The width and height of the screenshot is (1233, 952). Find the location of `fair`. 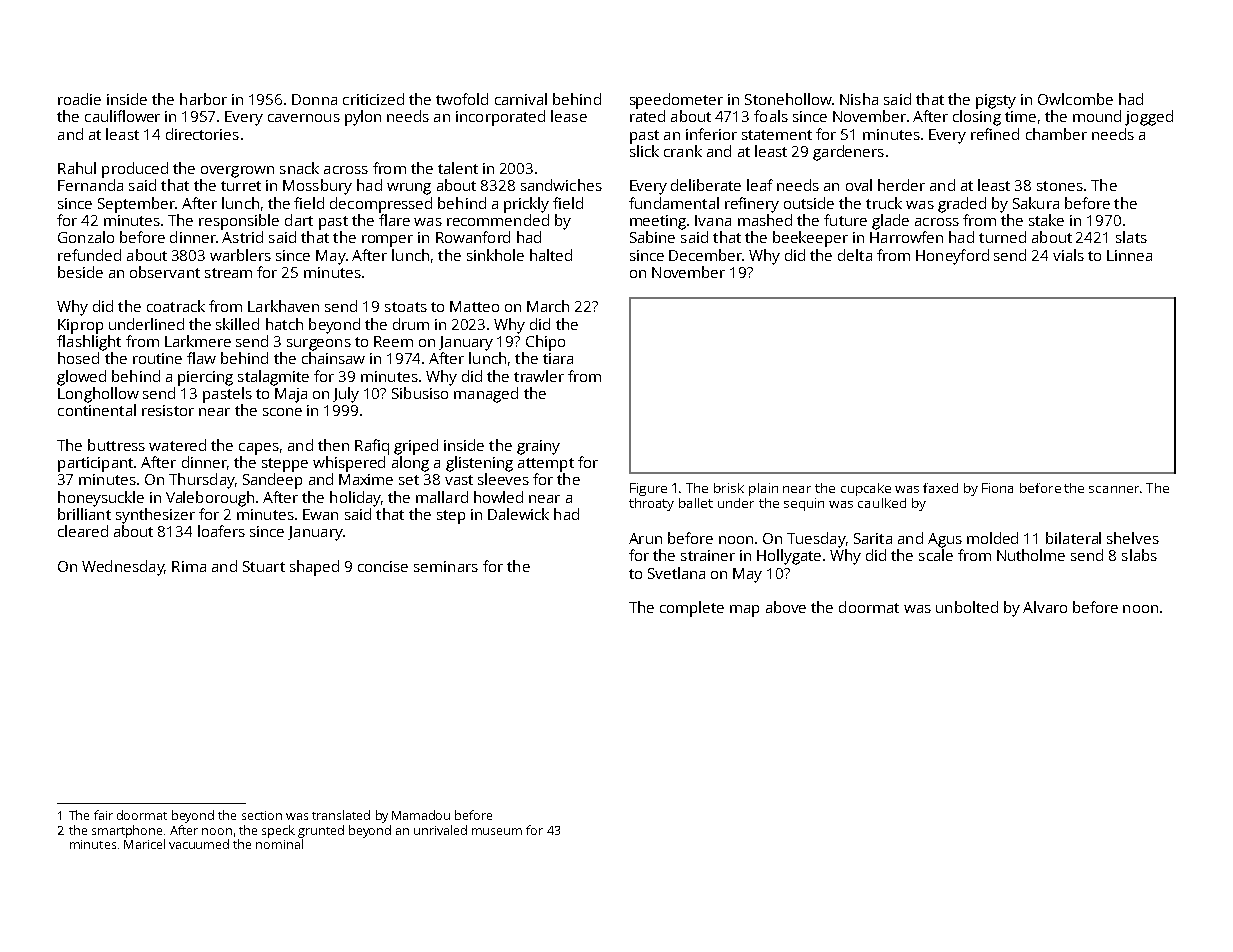

fair is located at coordinates (103, 815).
